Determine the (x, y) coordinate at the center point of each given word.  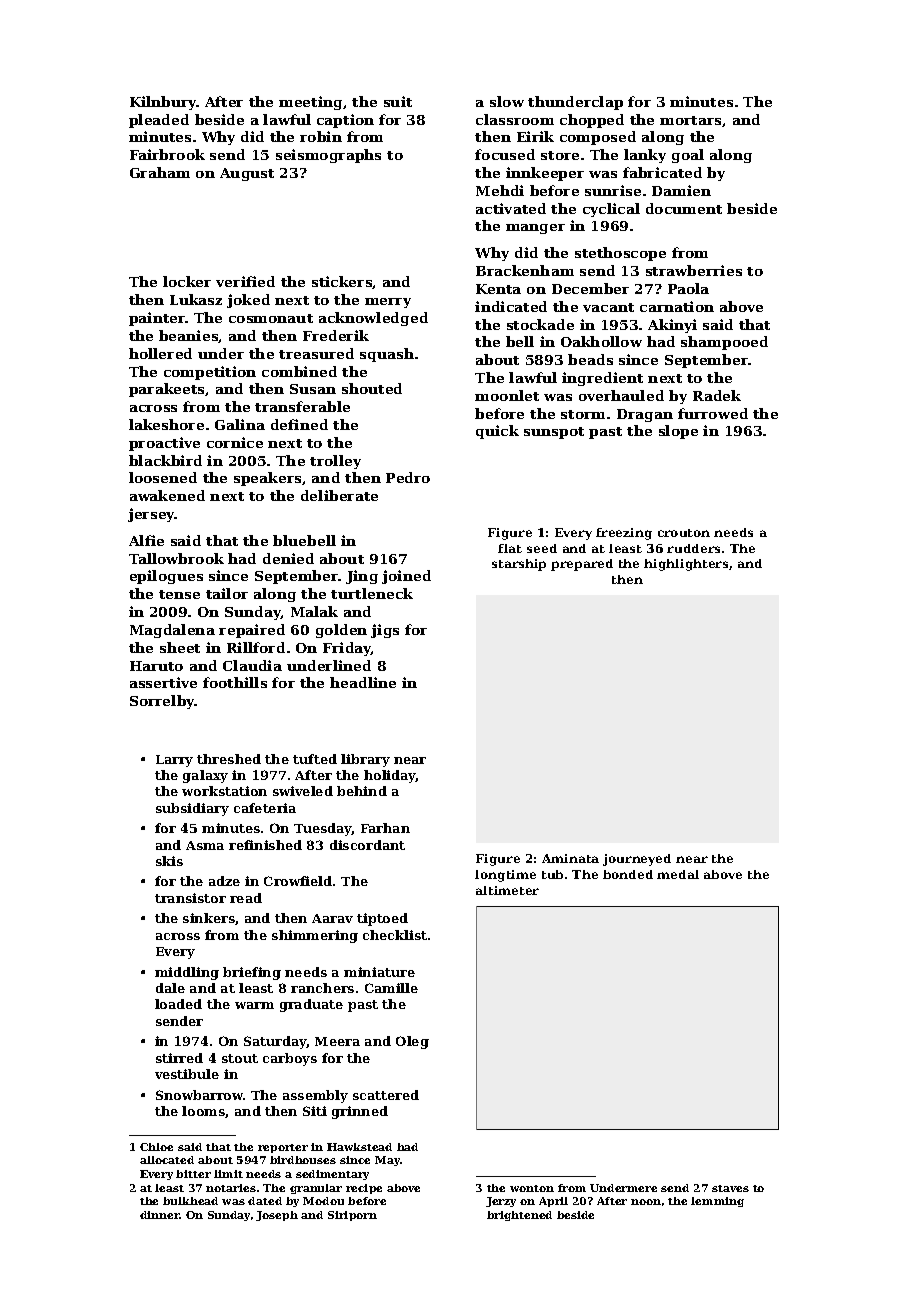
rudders (693, 548)
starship (519, 565)
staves (730, 1188)
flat (510, 548)
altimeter (507, 890)
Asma (205, 845)
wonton (532, 1188)
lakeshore (166, 424)
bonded (628, 874)
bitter (193, 1174)
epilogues (166, 577)
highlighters (686, 565)
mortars (690, 120)
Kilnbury (163, 103)
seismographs (328, 156)
